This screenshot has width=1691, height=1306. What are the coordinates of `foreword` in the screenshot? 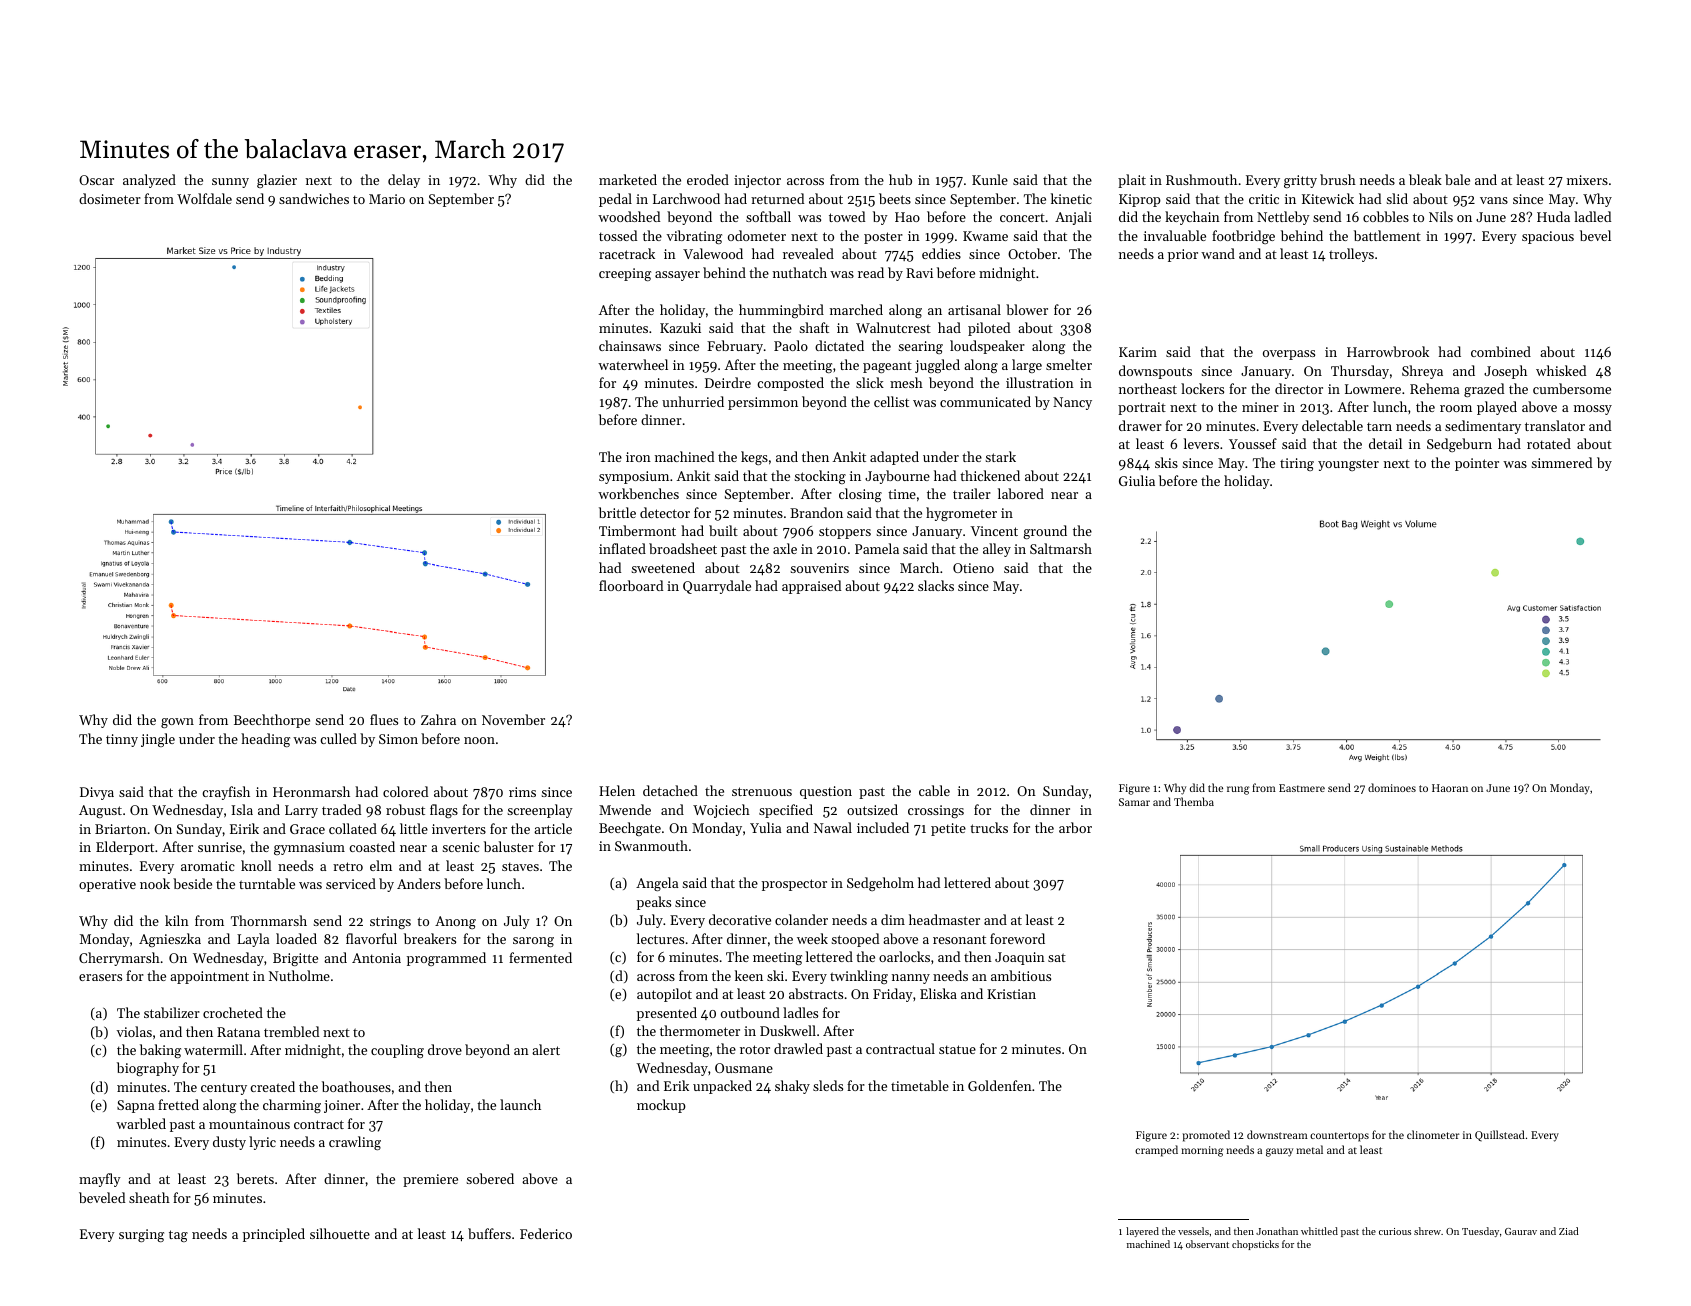 It's located at (1017, 938).
